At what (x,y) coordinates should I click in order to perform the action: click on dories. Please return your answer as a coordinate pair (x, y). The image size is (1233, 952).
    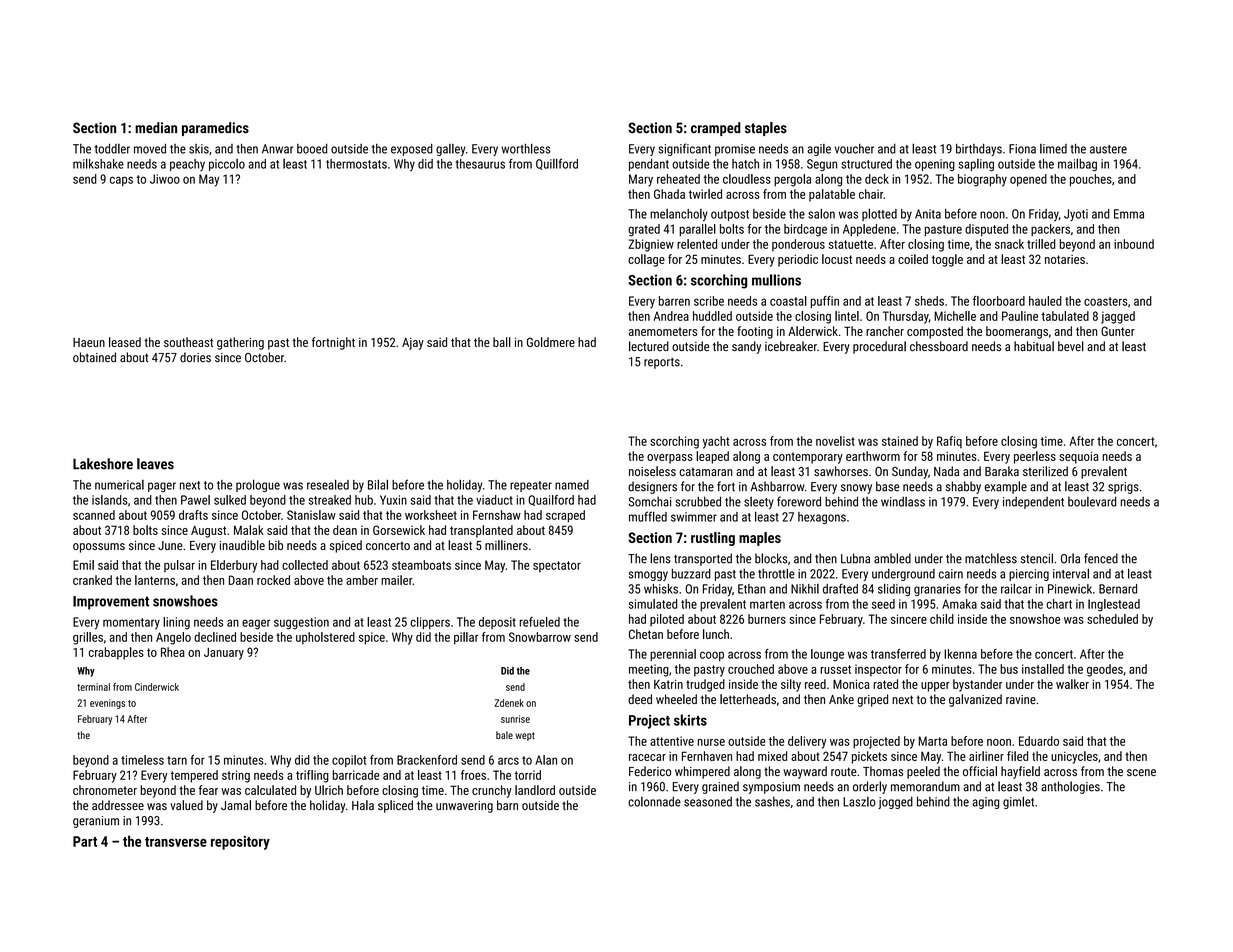
    Looking at the image, I should click on (195, 357).
